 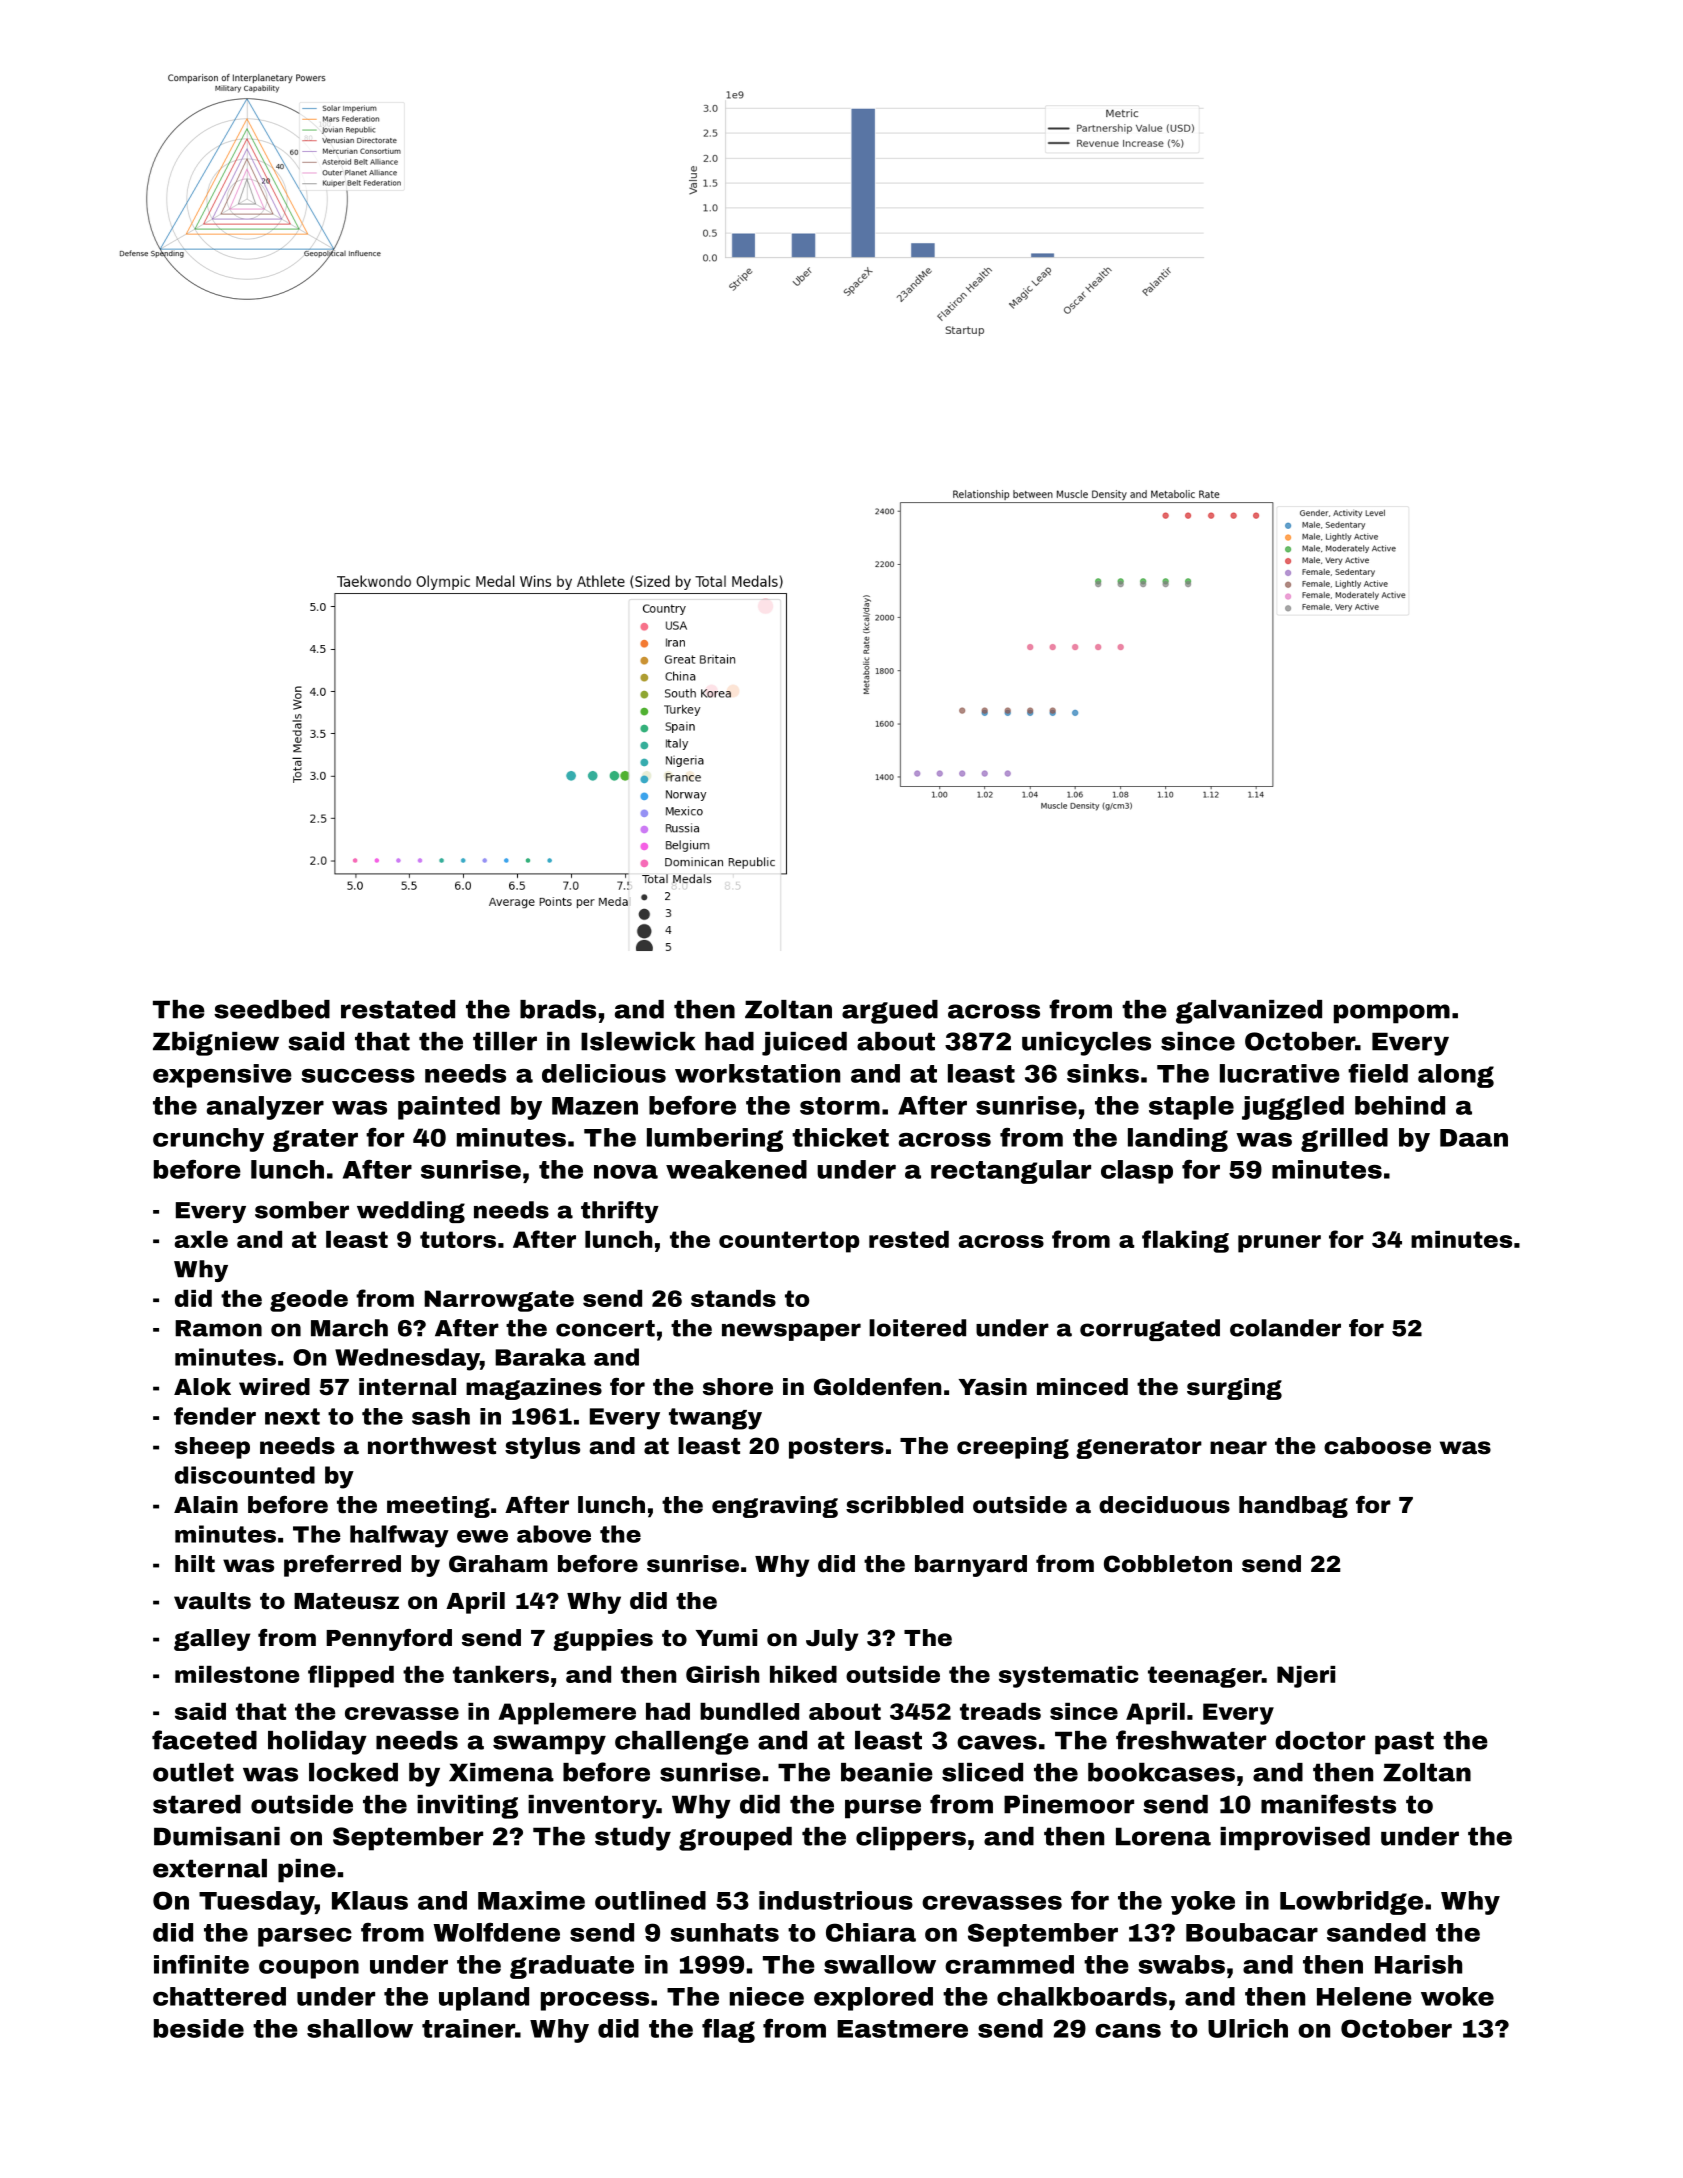 What do you see at coordinates (353, 1772) in the document?
I see `locked` at bounding box center [353, 1772].
